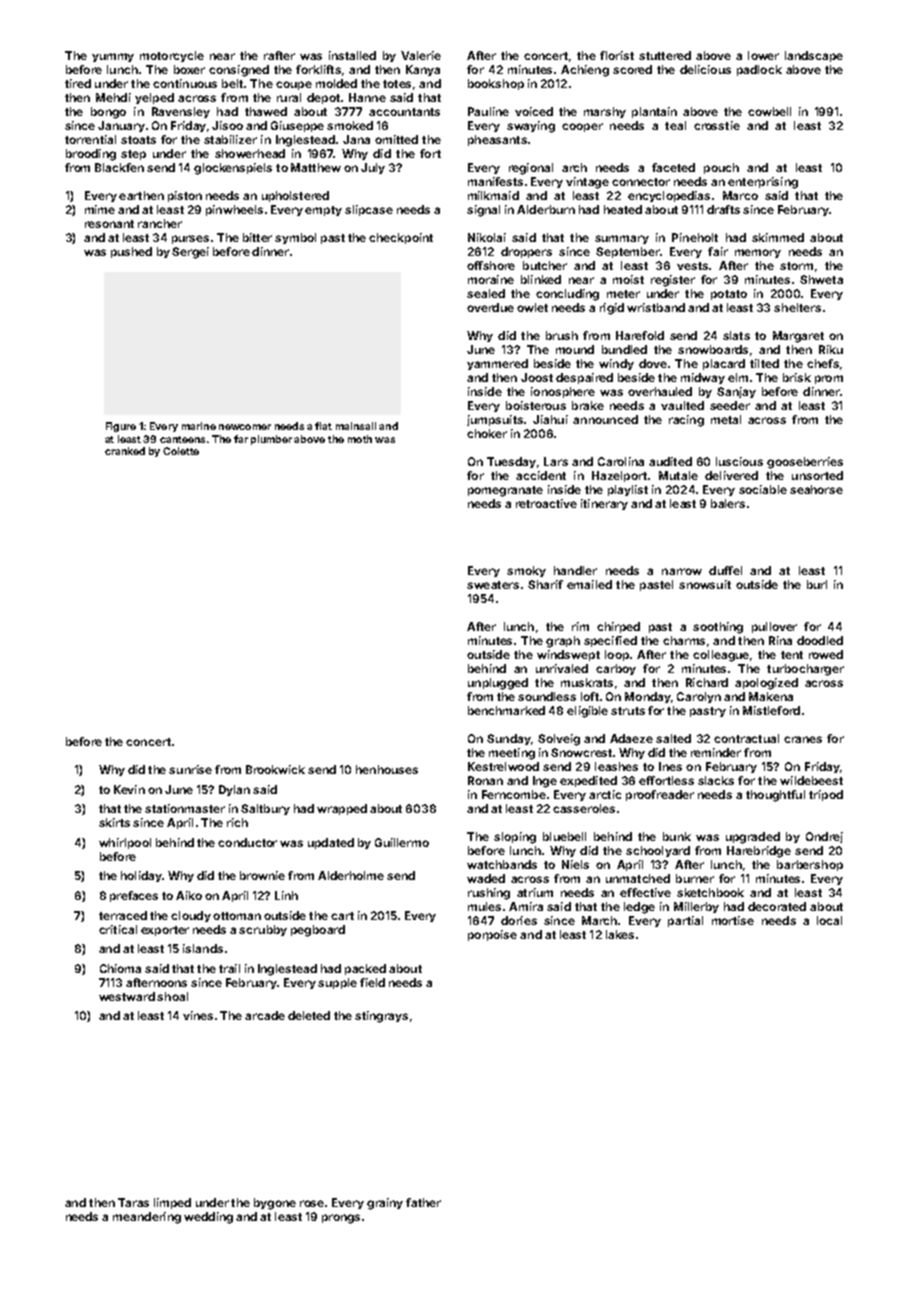 The image size is (908, 1316). I want to click on Alderholme, so click(351, 875).
